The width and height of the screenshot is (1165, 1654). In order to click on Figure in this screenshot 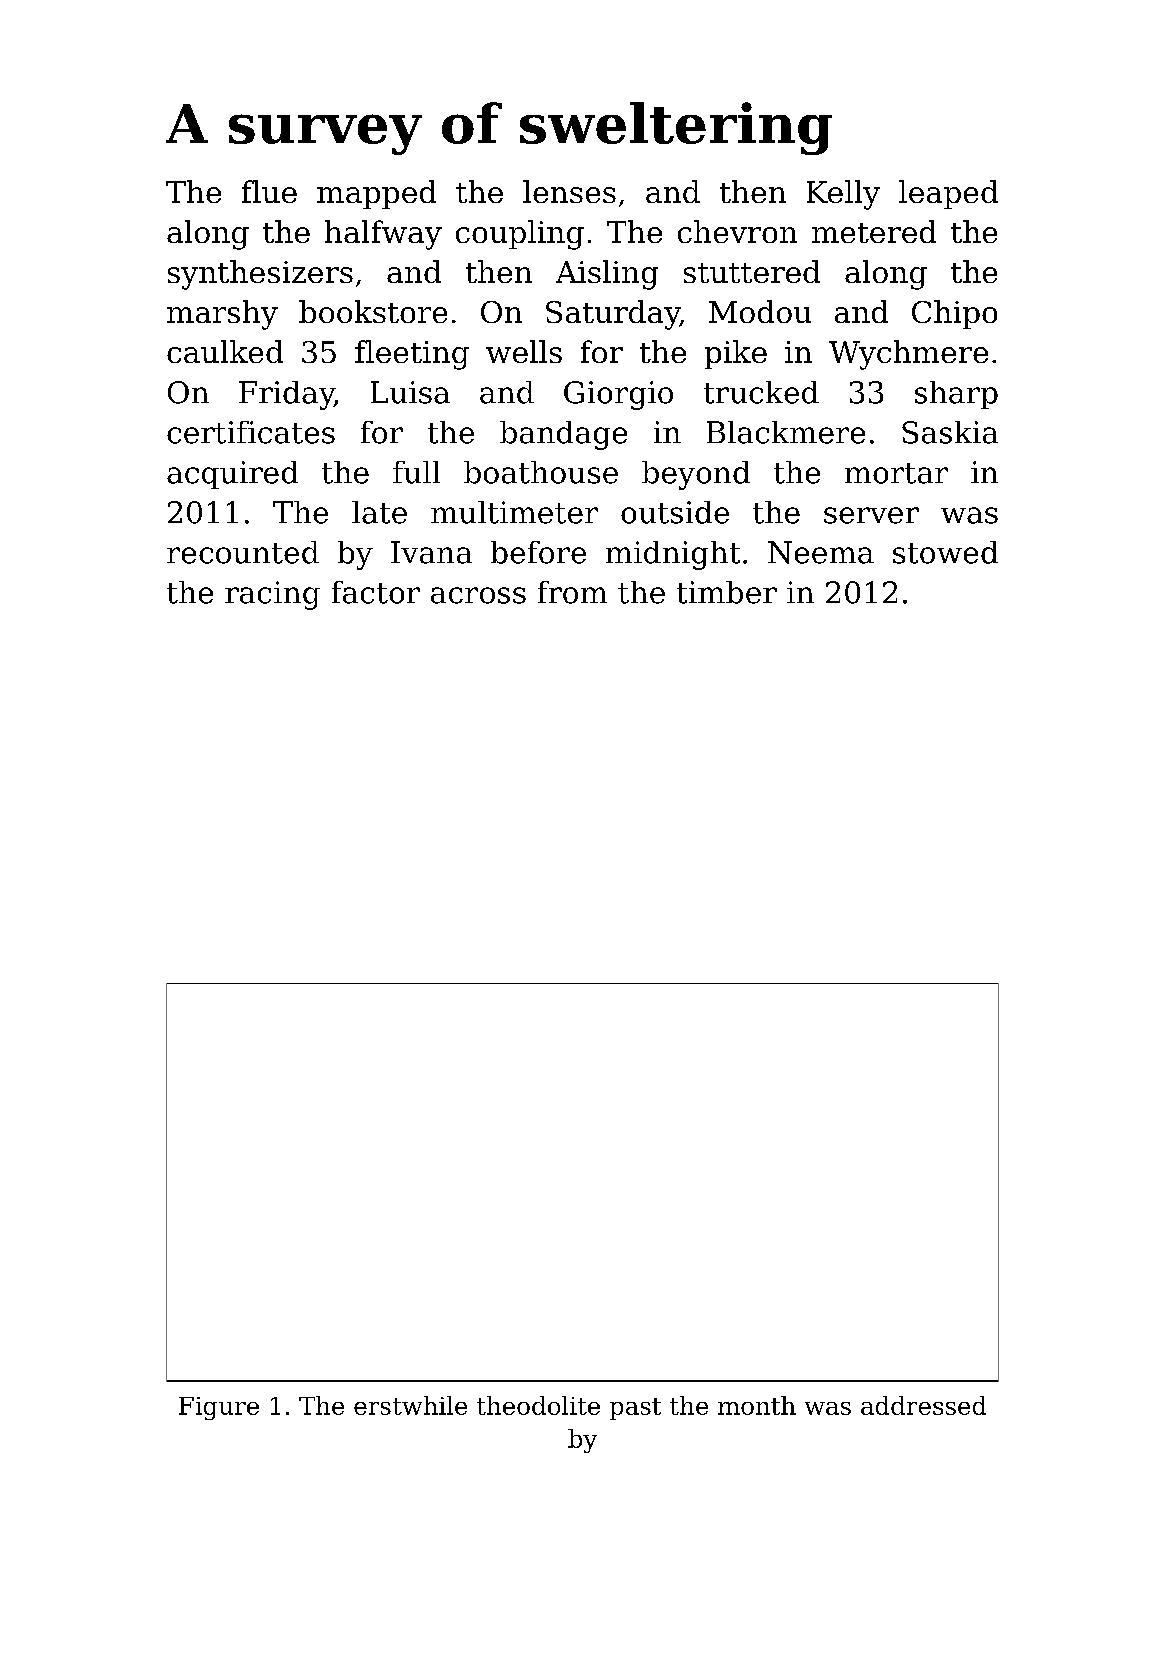, I will do `click(219, 1408)`.
